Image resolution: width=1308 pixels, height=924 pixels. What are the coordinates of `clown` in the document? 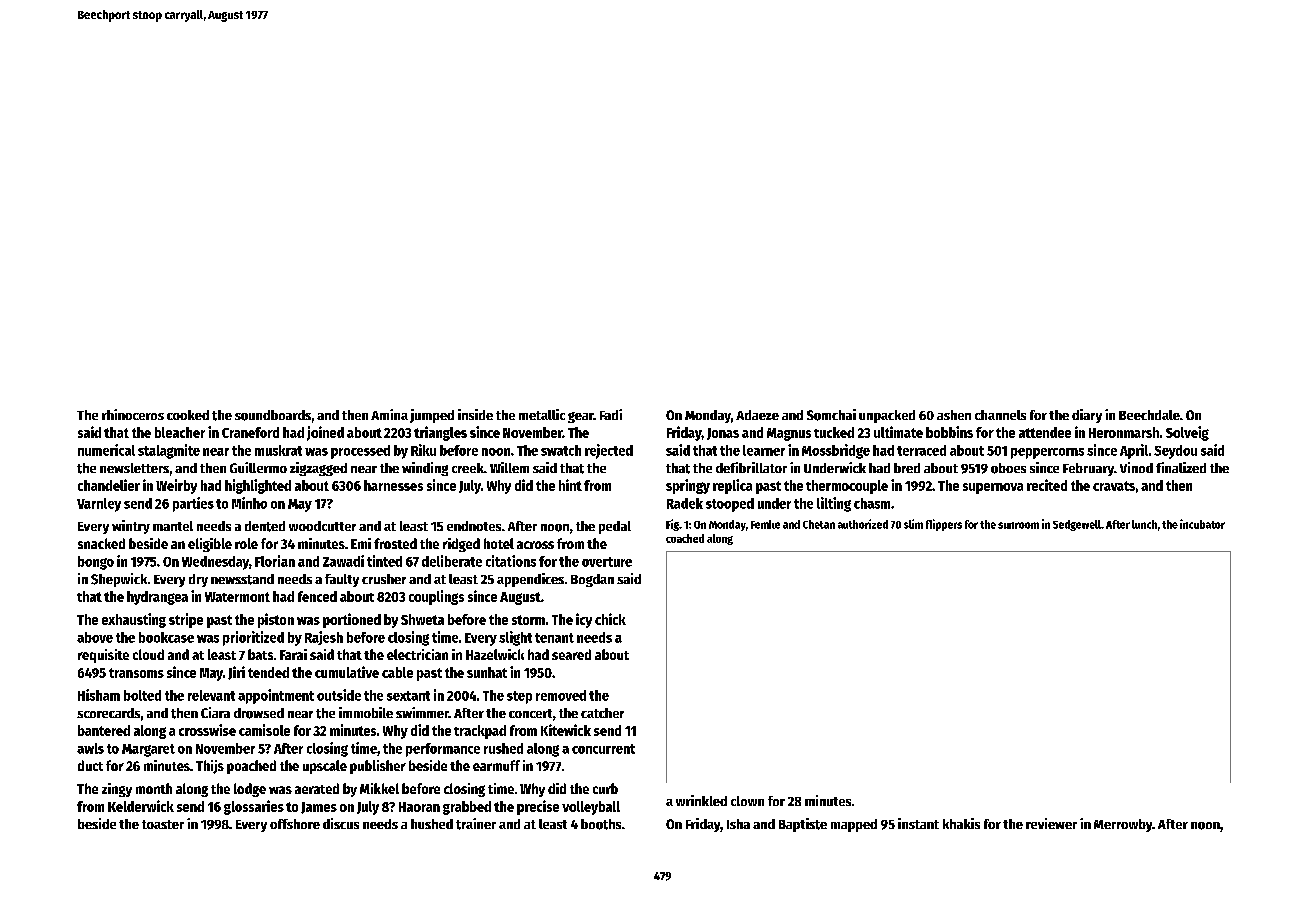 It's located at (747, 801).
